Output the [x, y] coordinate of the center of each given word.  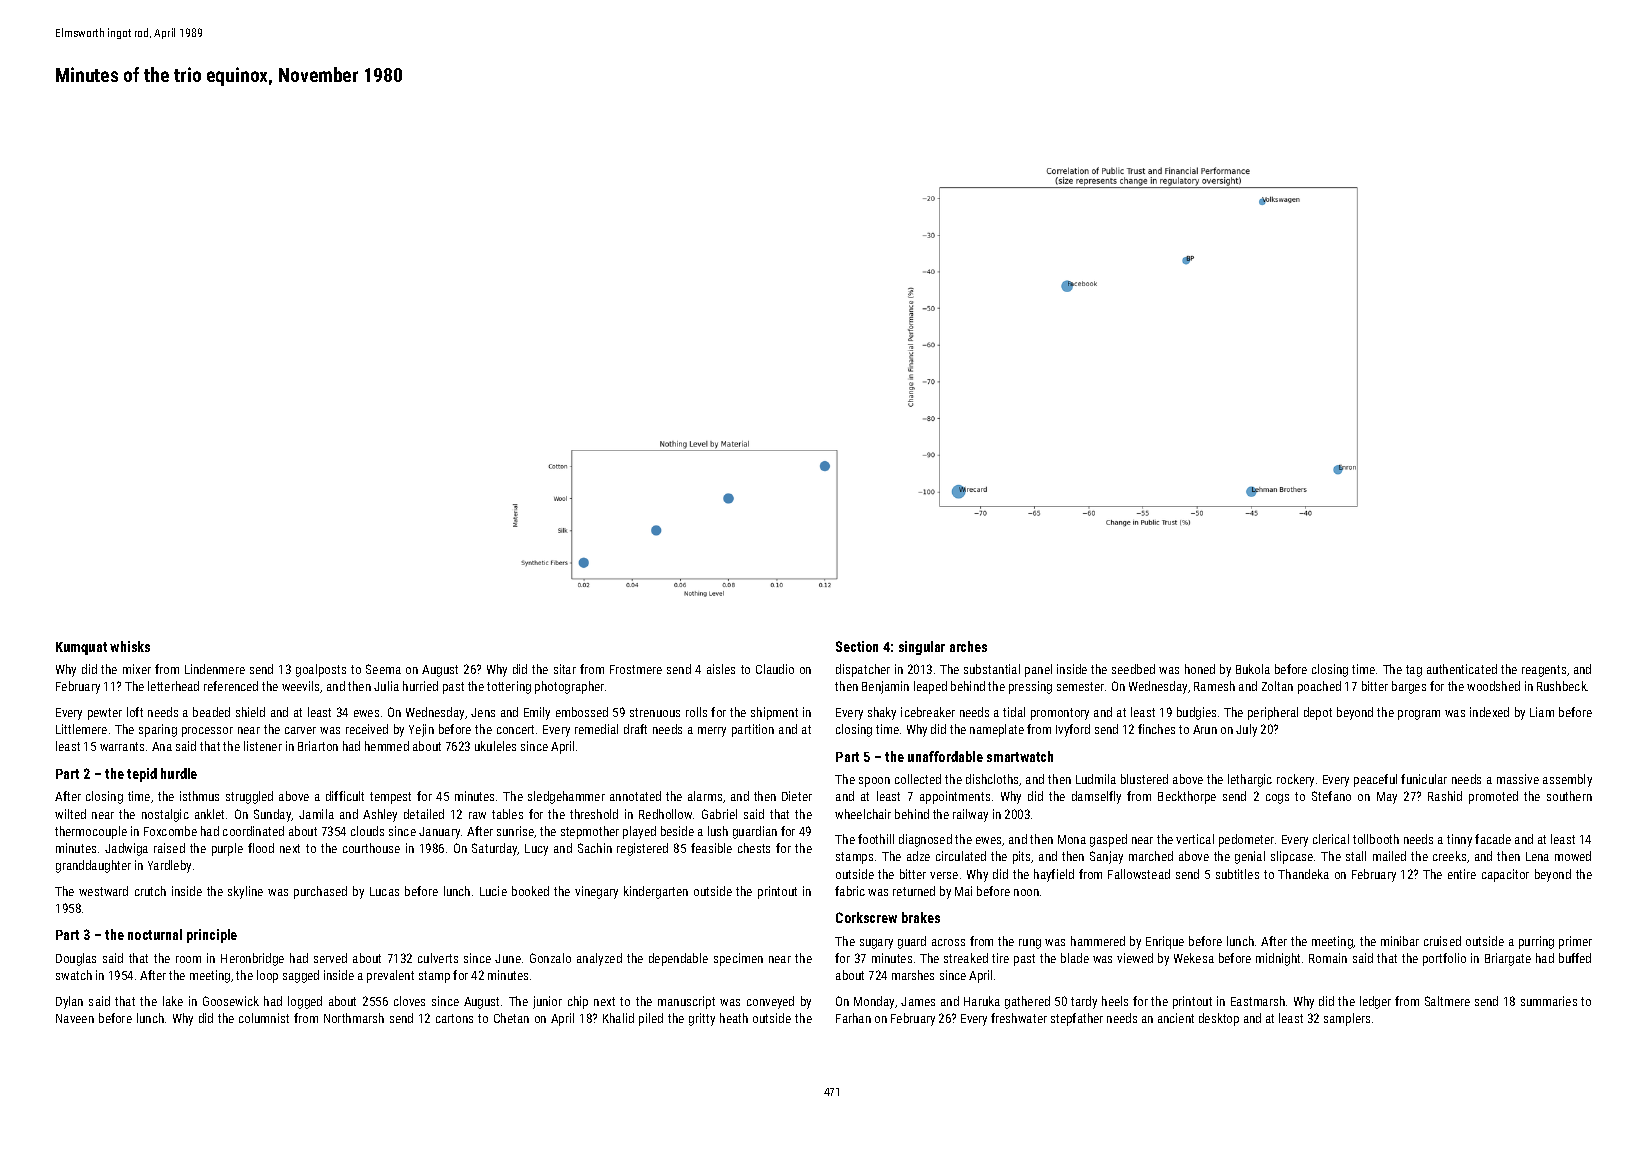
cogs [1277, 799]
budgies [1196, 713]
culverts [438, 958]
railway [970, 815]
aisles [721, 669]
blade [1075, 958]
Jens [483, 712]
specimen [738, 959]
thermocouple [91, 832]
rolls [696, 712]
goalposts [321, 670]
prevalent [390, 976]
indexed [1489, 712]
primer [1575, 942]
